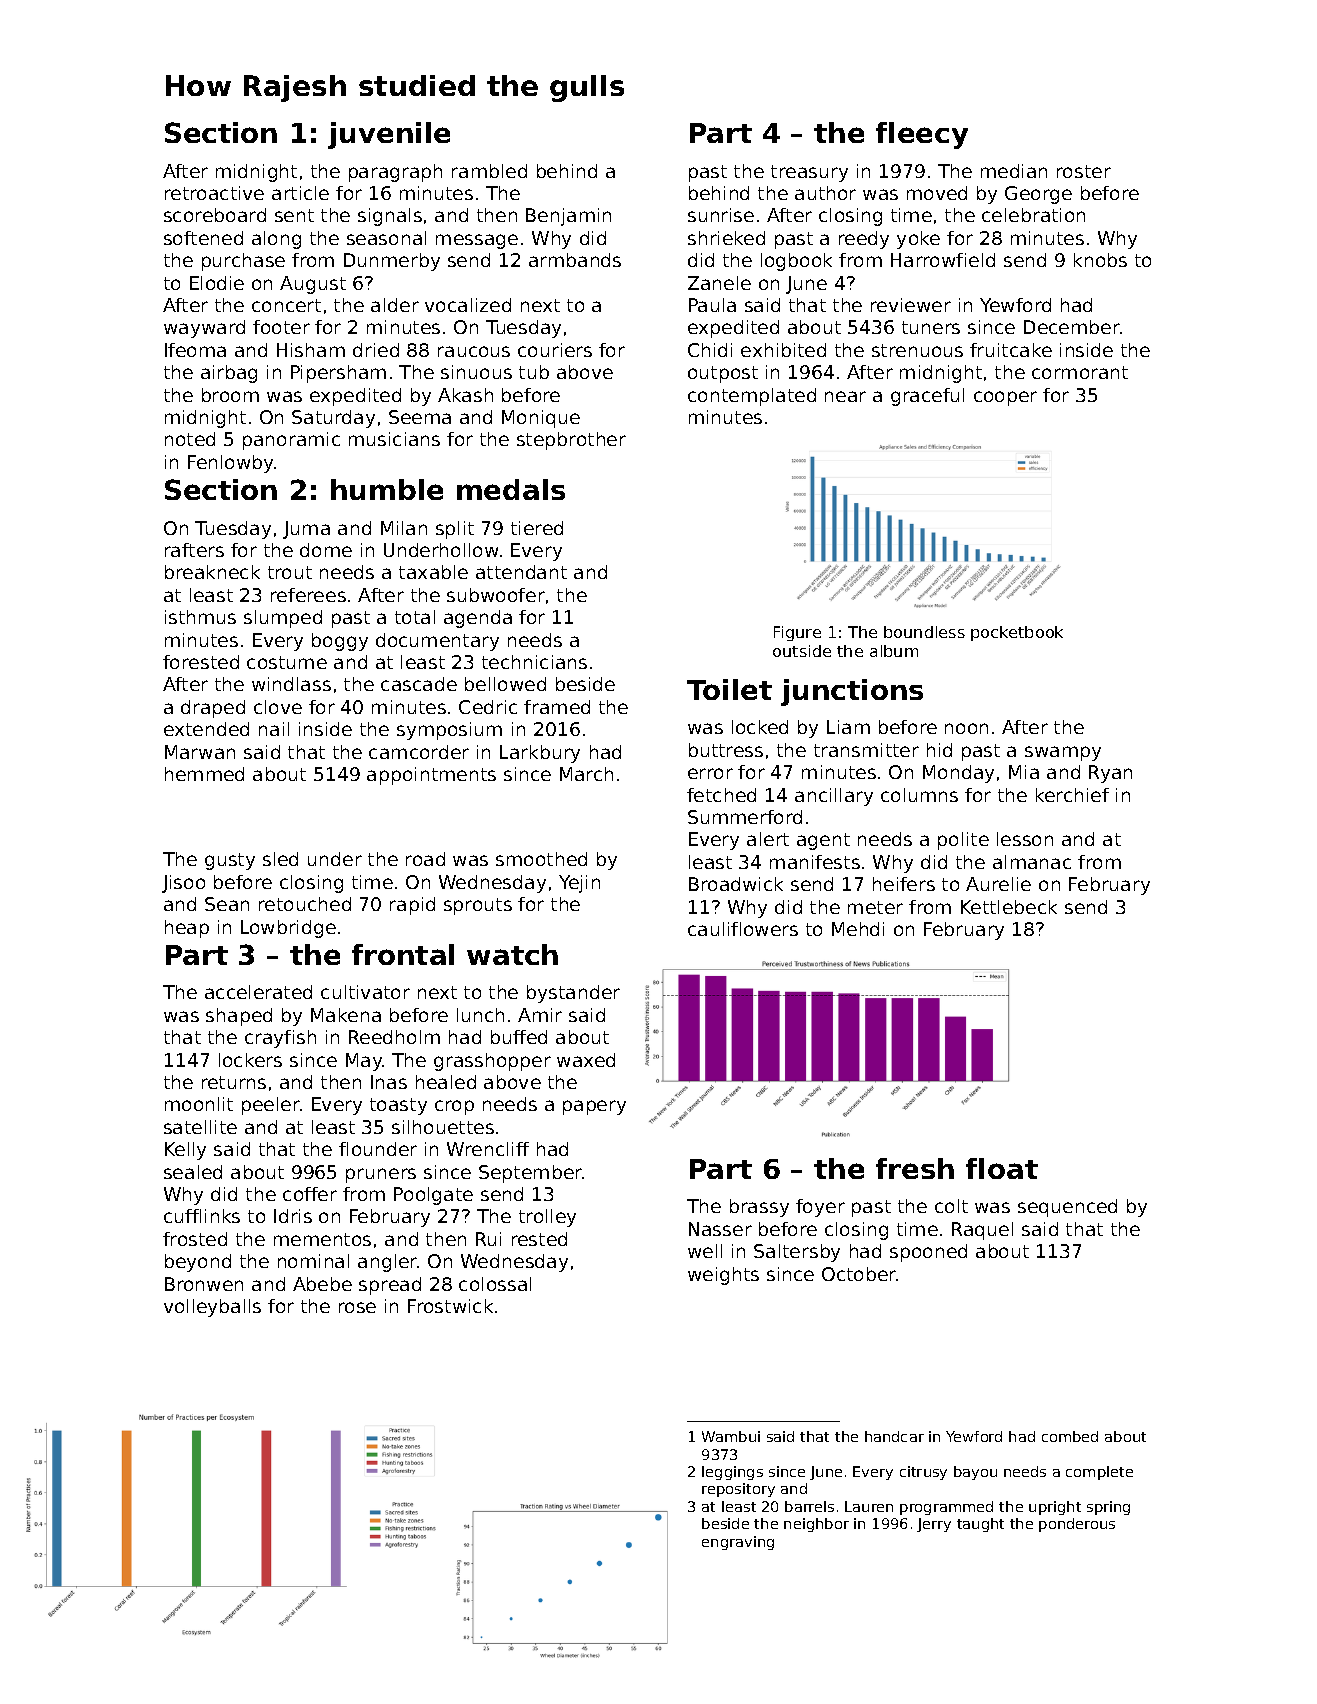  Describe the element at coordinates (745, 817) in the image. I see `Summerford` at that location.
